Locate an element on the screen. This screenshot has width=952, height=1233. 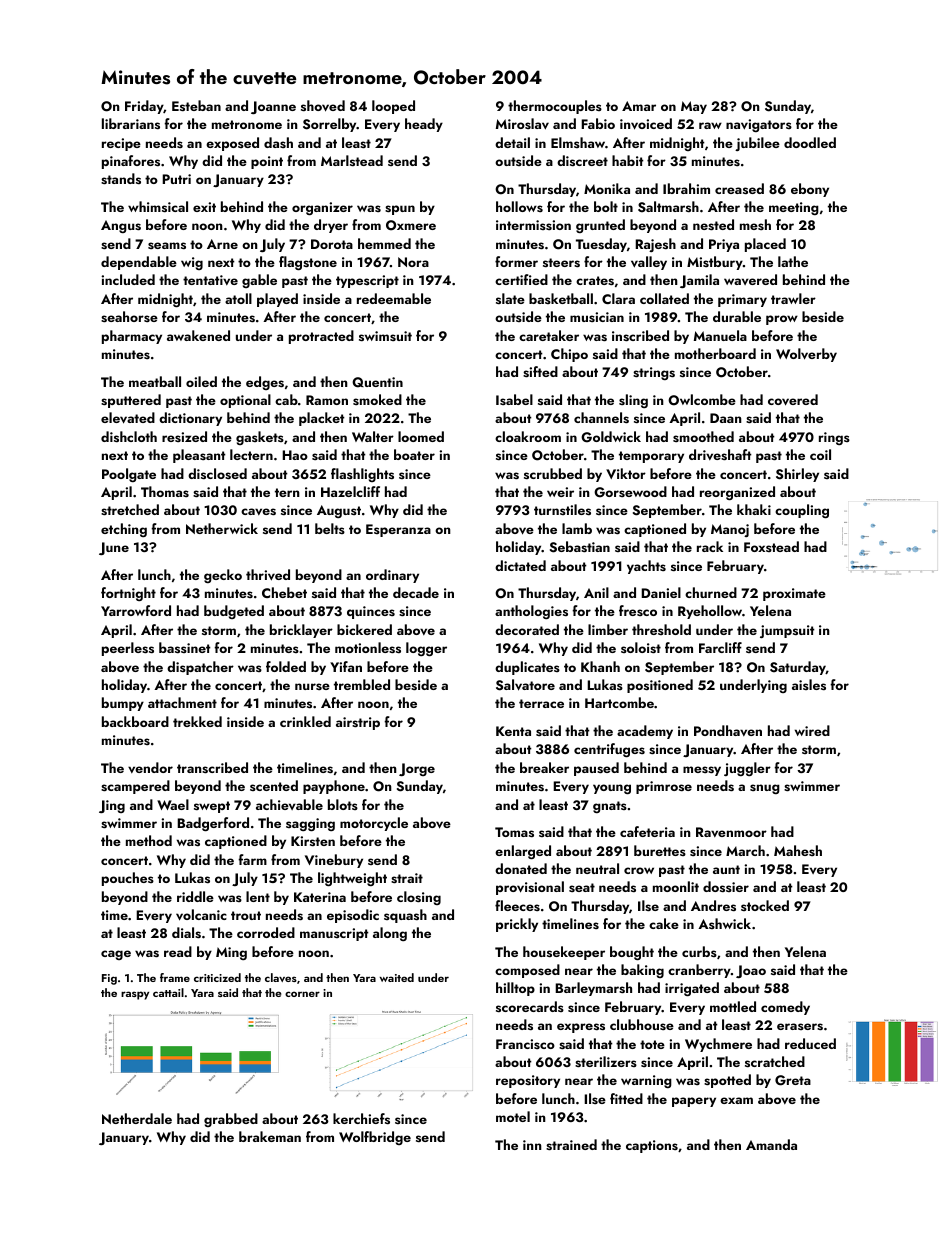
ordinary is located at coordinates (392, 576).
